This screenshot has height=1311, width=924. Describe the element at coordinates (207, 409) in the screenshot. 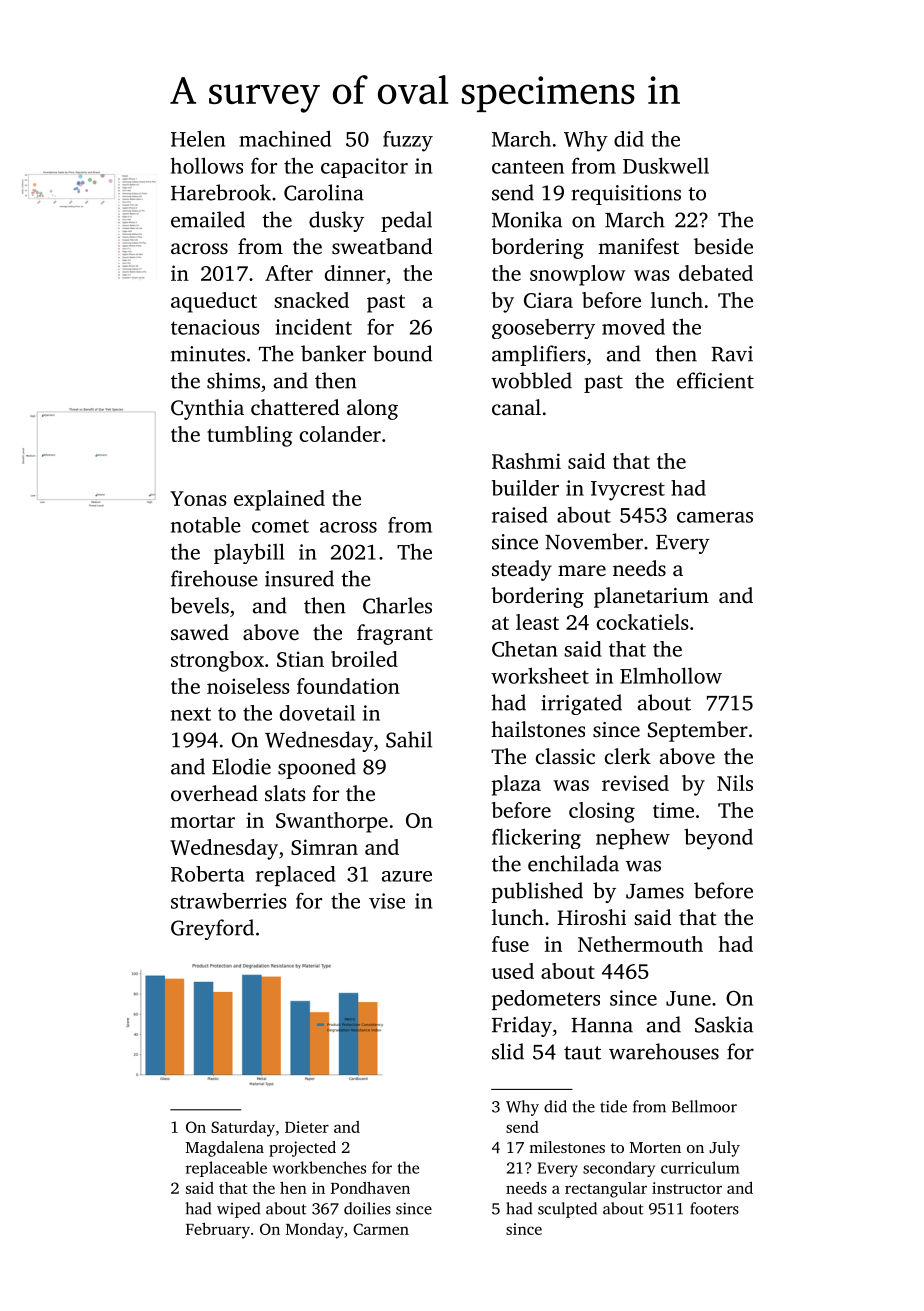

I see `Cynthia` at that location.
